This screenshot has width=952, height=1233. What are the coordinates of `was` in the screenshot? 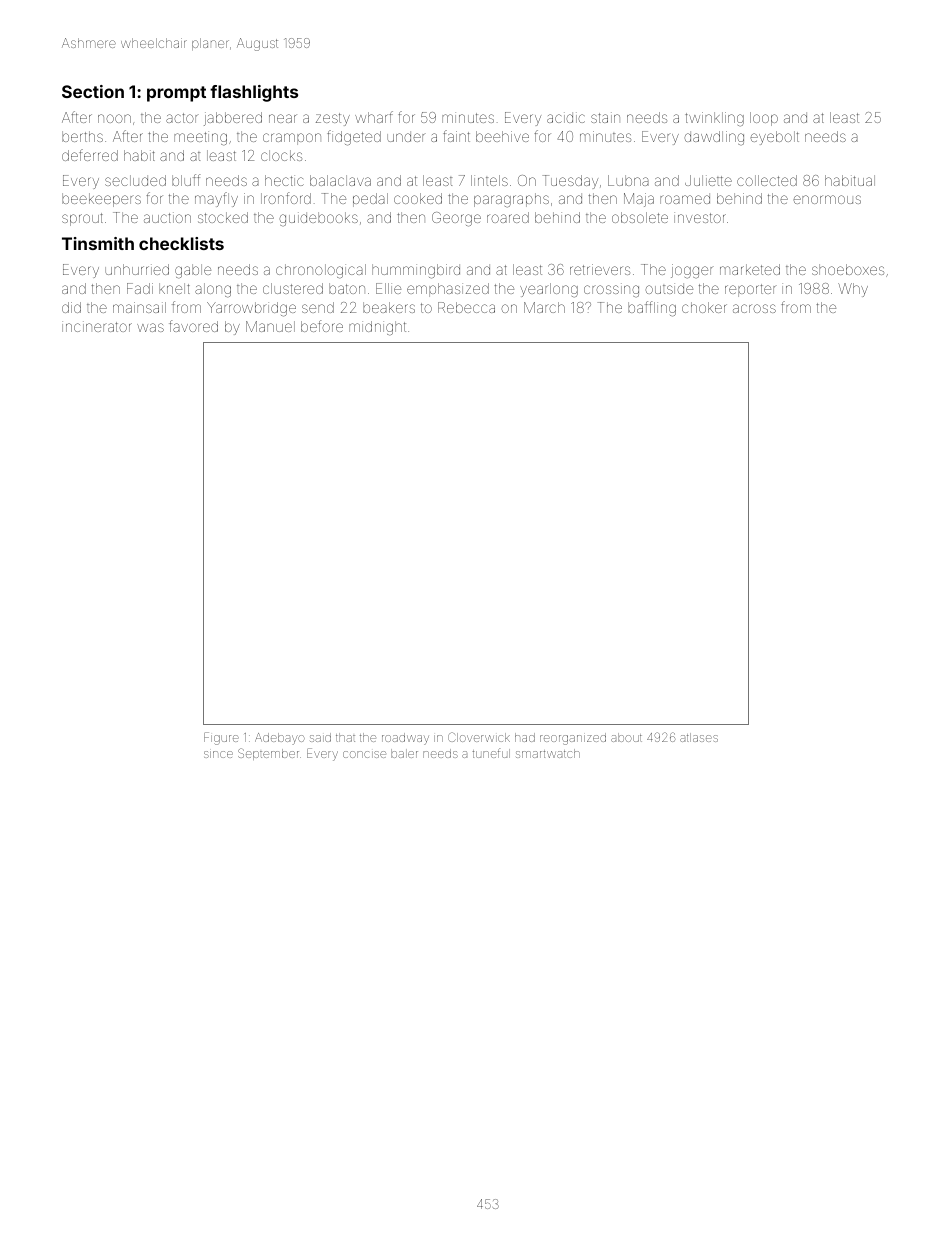 It's located at (150, 327).
